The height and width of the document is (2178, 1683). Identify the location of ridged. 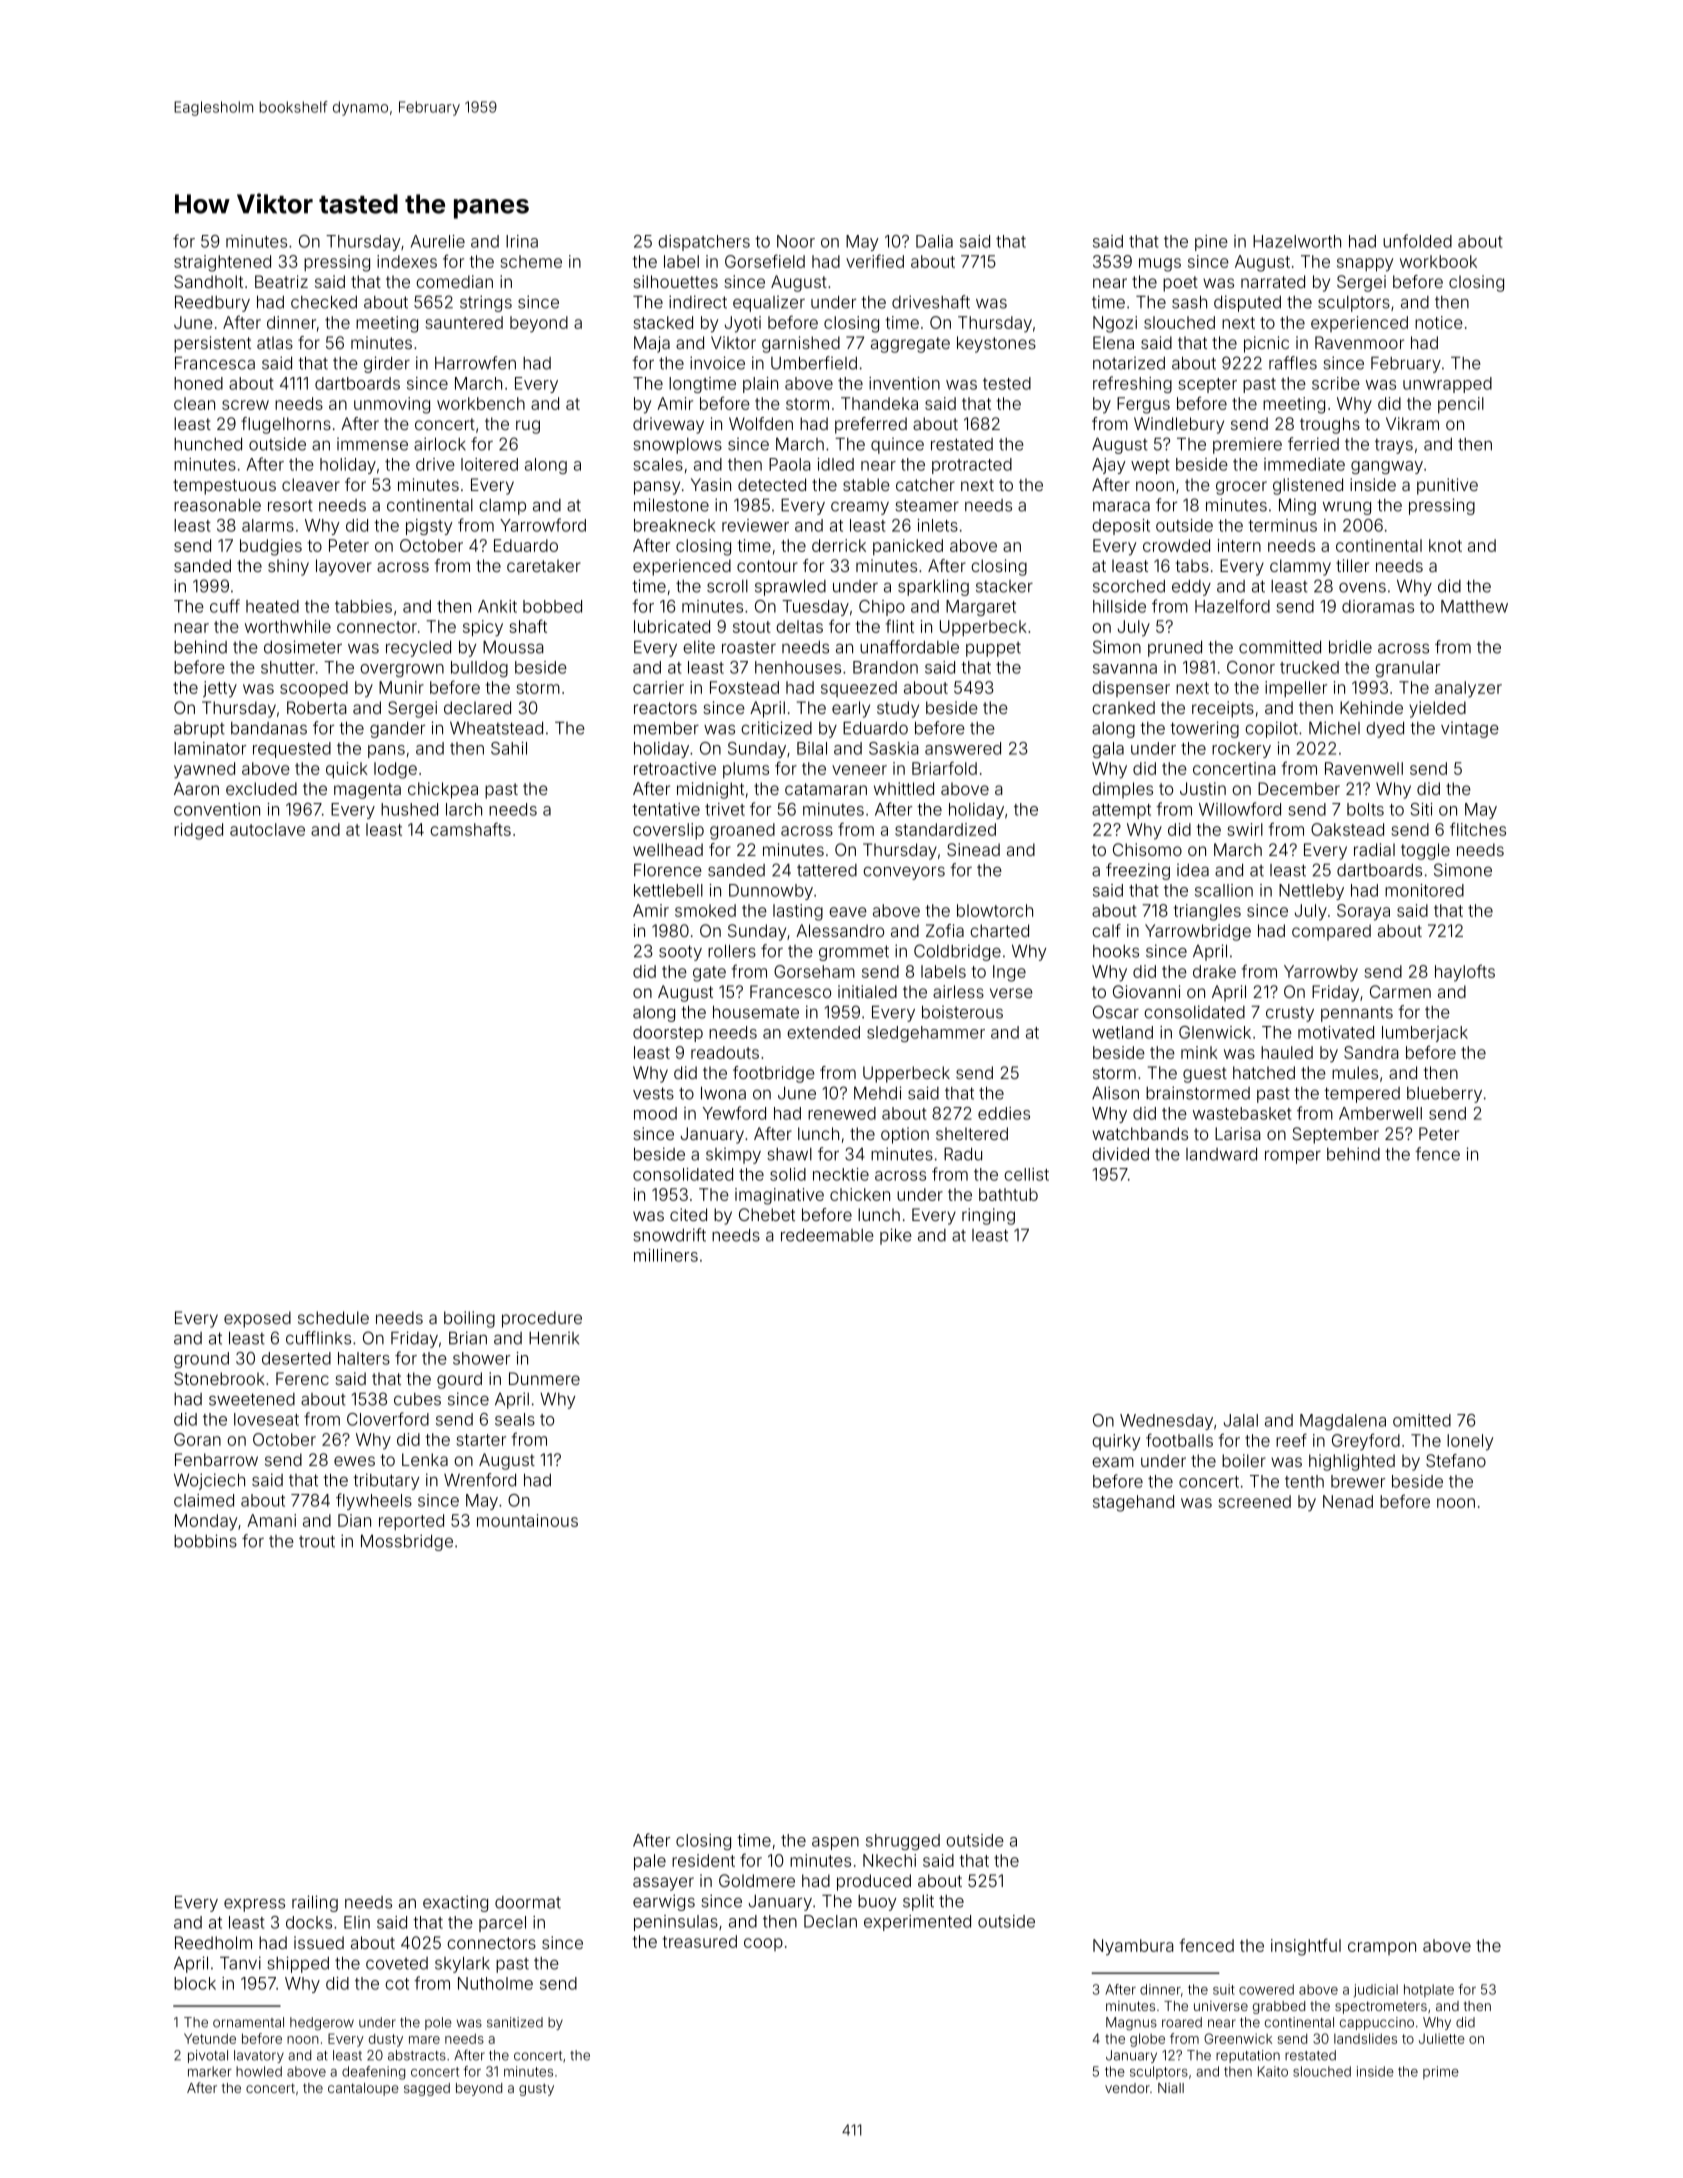
(198, 831).
